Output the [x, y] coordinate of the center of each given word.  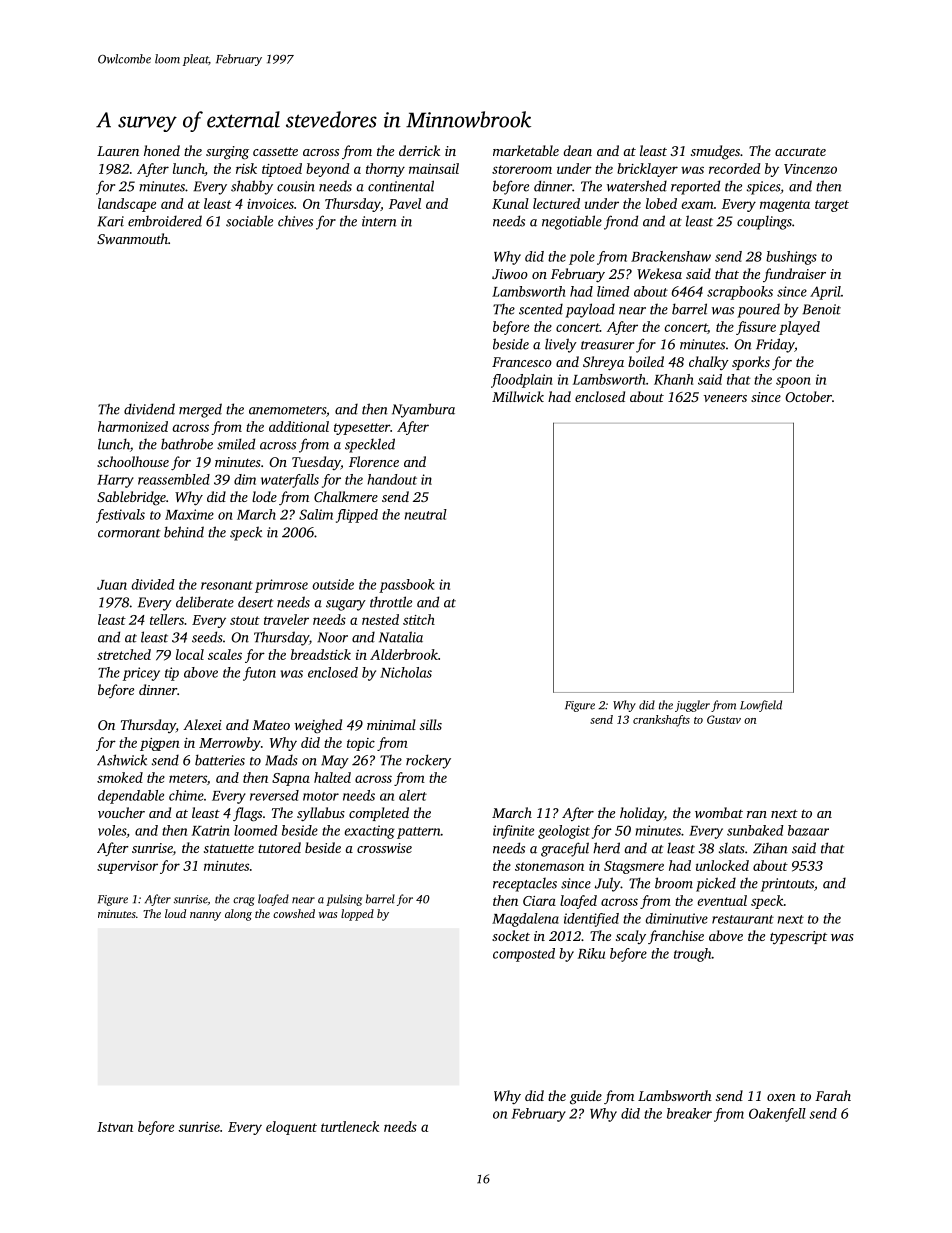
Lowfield [761, 706]
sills [431, 724]
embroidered [165, 221]
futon [259, 674]
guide [586, 1097]
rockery [428, 761]
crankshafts [661, 721]
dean [577, 150]
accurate [800, 152]
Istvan [115, 1127]
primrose [281, 586]
